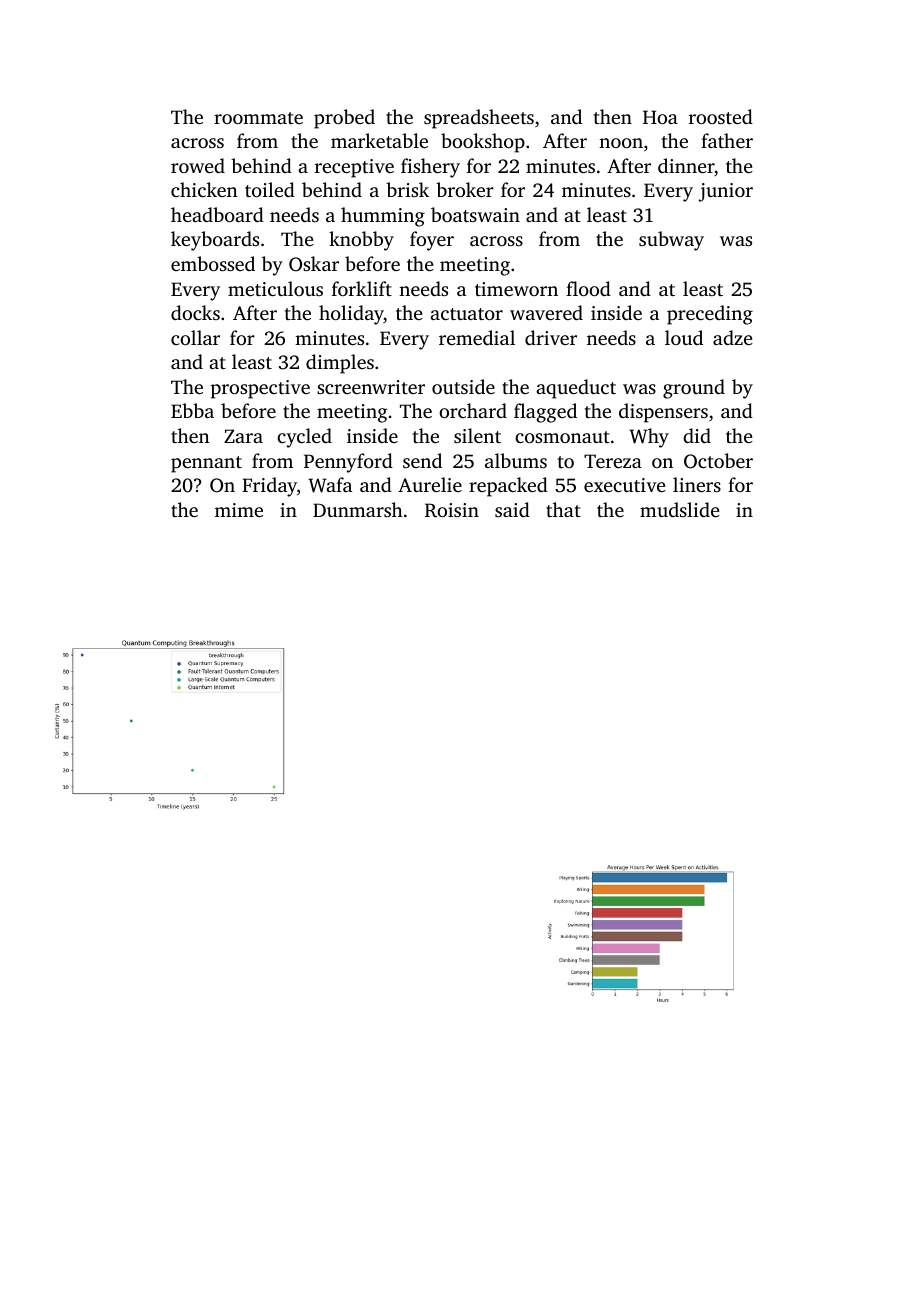 The width and height of the document is (924, 1311). What do you see at coordinates (512, 509) in the document?
I see `said` at bounding box center [512, 509].
